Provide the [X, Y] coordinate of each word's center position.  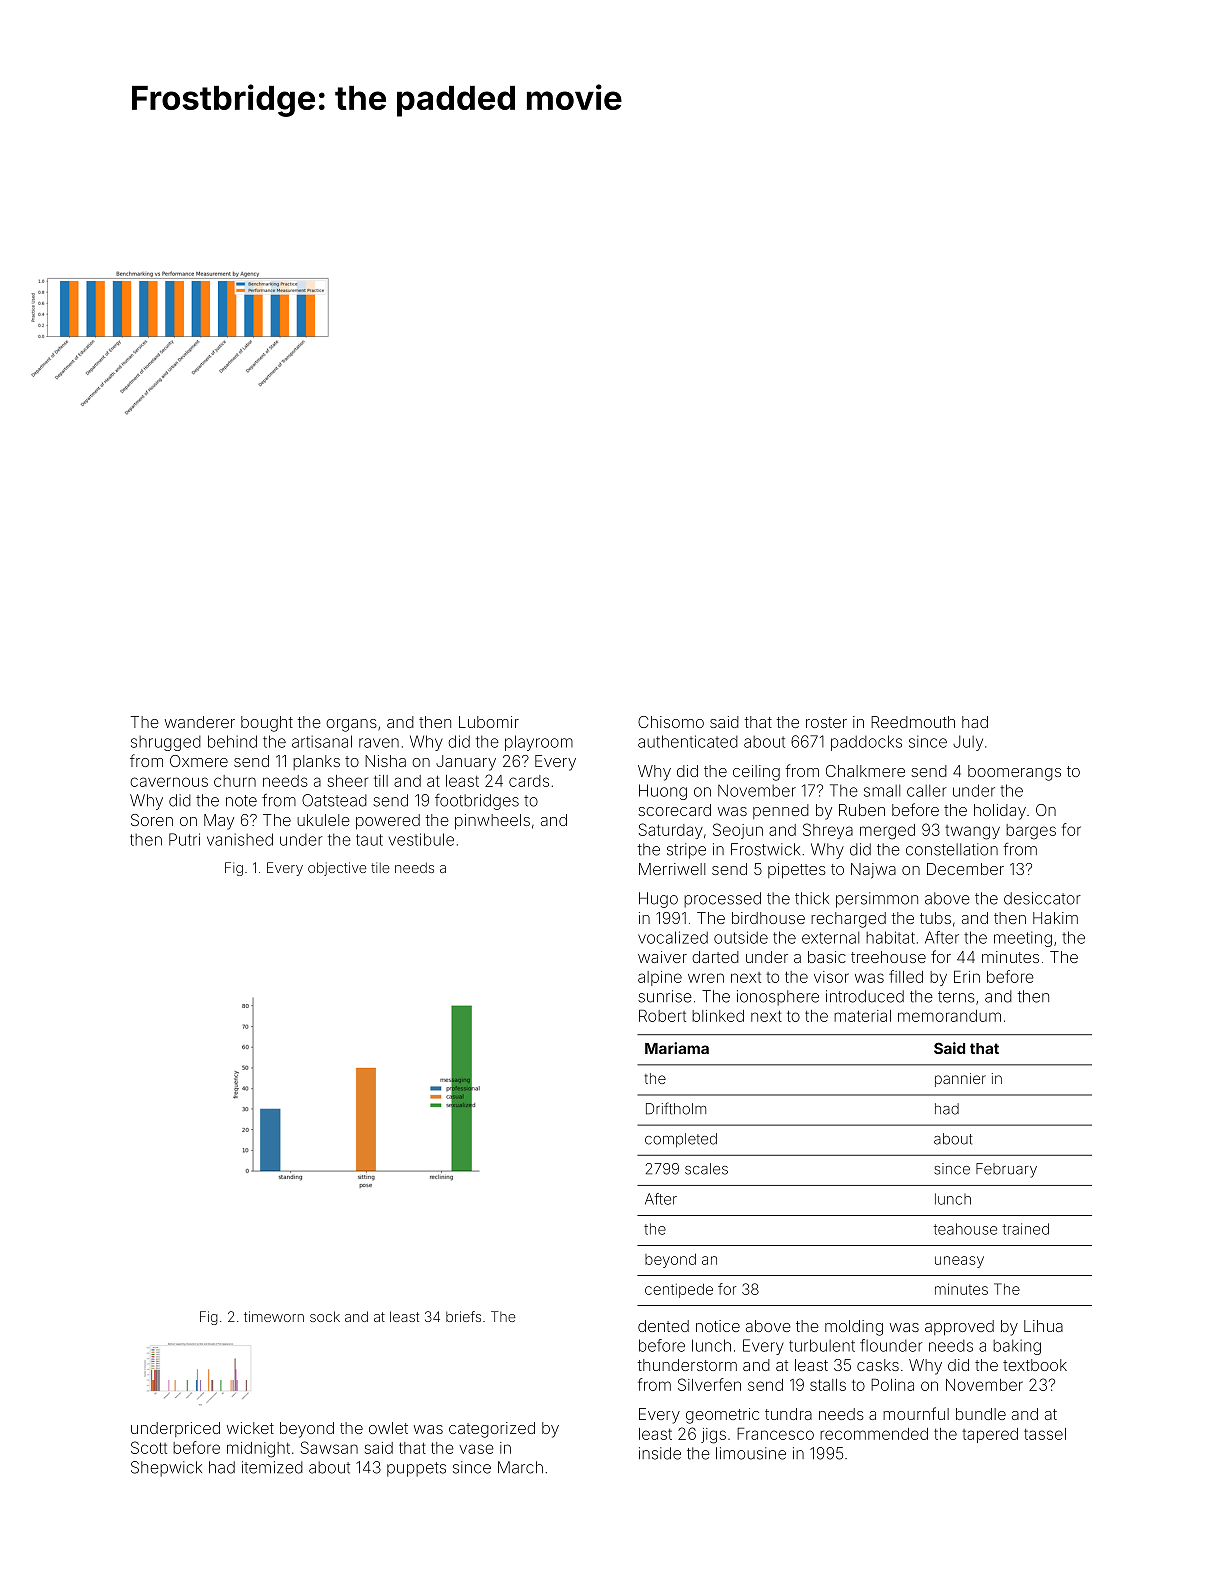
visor [831, 977]
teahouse [965, 1229]
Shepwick [166, 1469]
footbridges [477, 802]
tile [380, 867]
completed [681, 1140]
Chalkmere [865, 771]
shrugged [166, 743]
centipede [679, 1290]
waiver [662, 957]
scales [706, 1169]
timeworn [274, 1316]
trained [1026, 1229]
